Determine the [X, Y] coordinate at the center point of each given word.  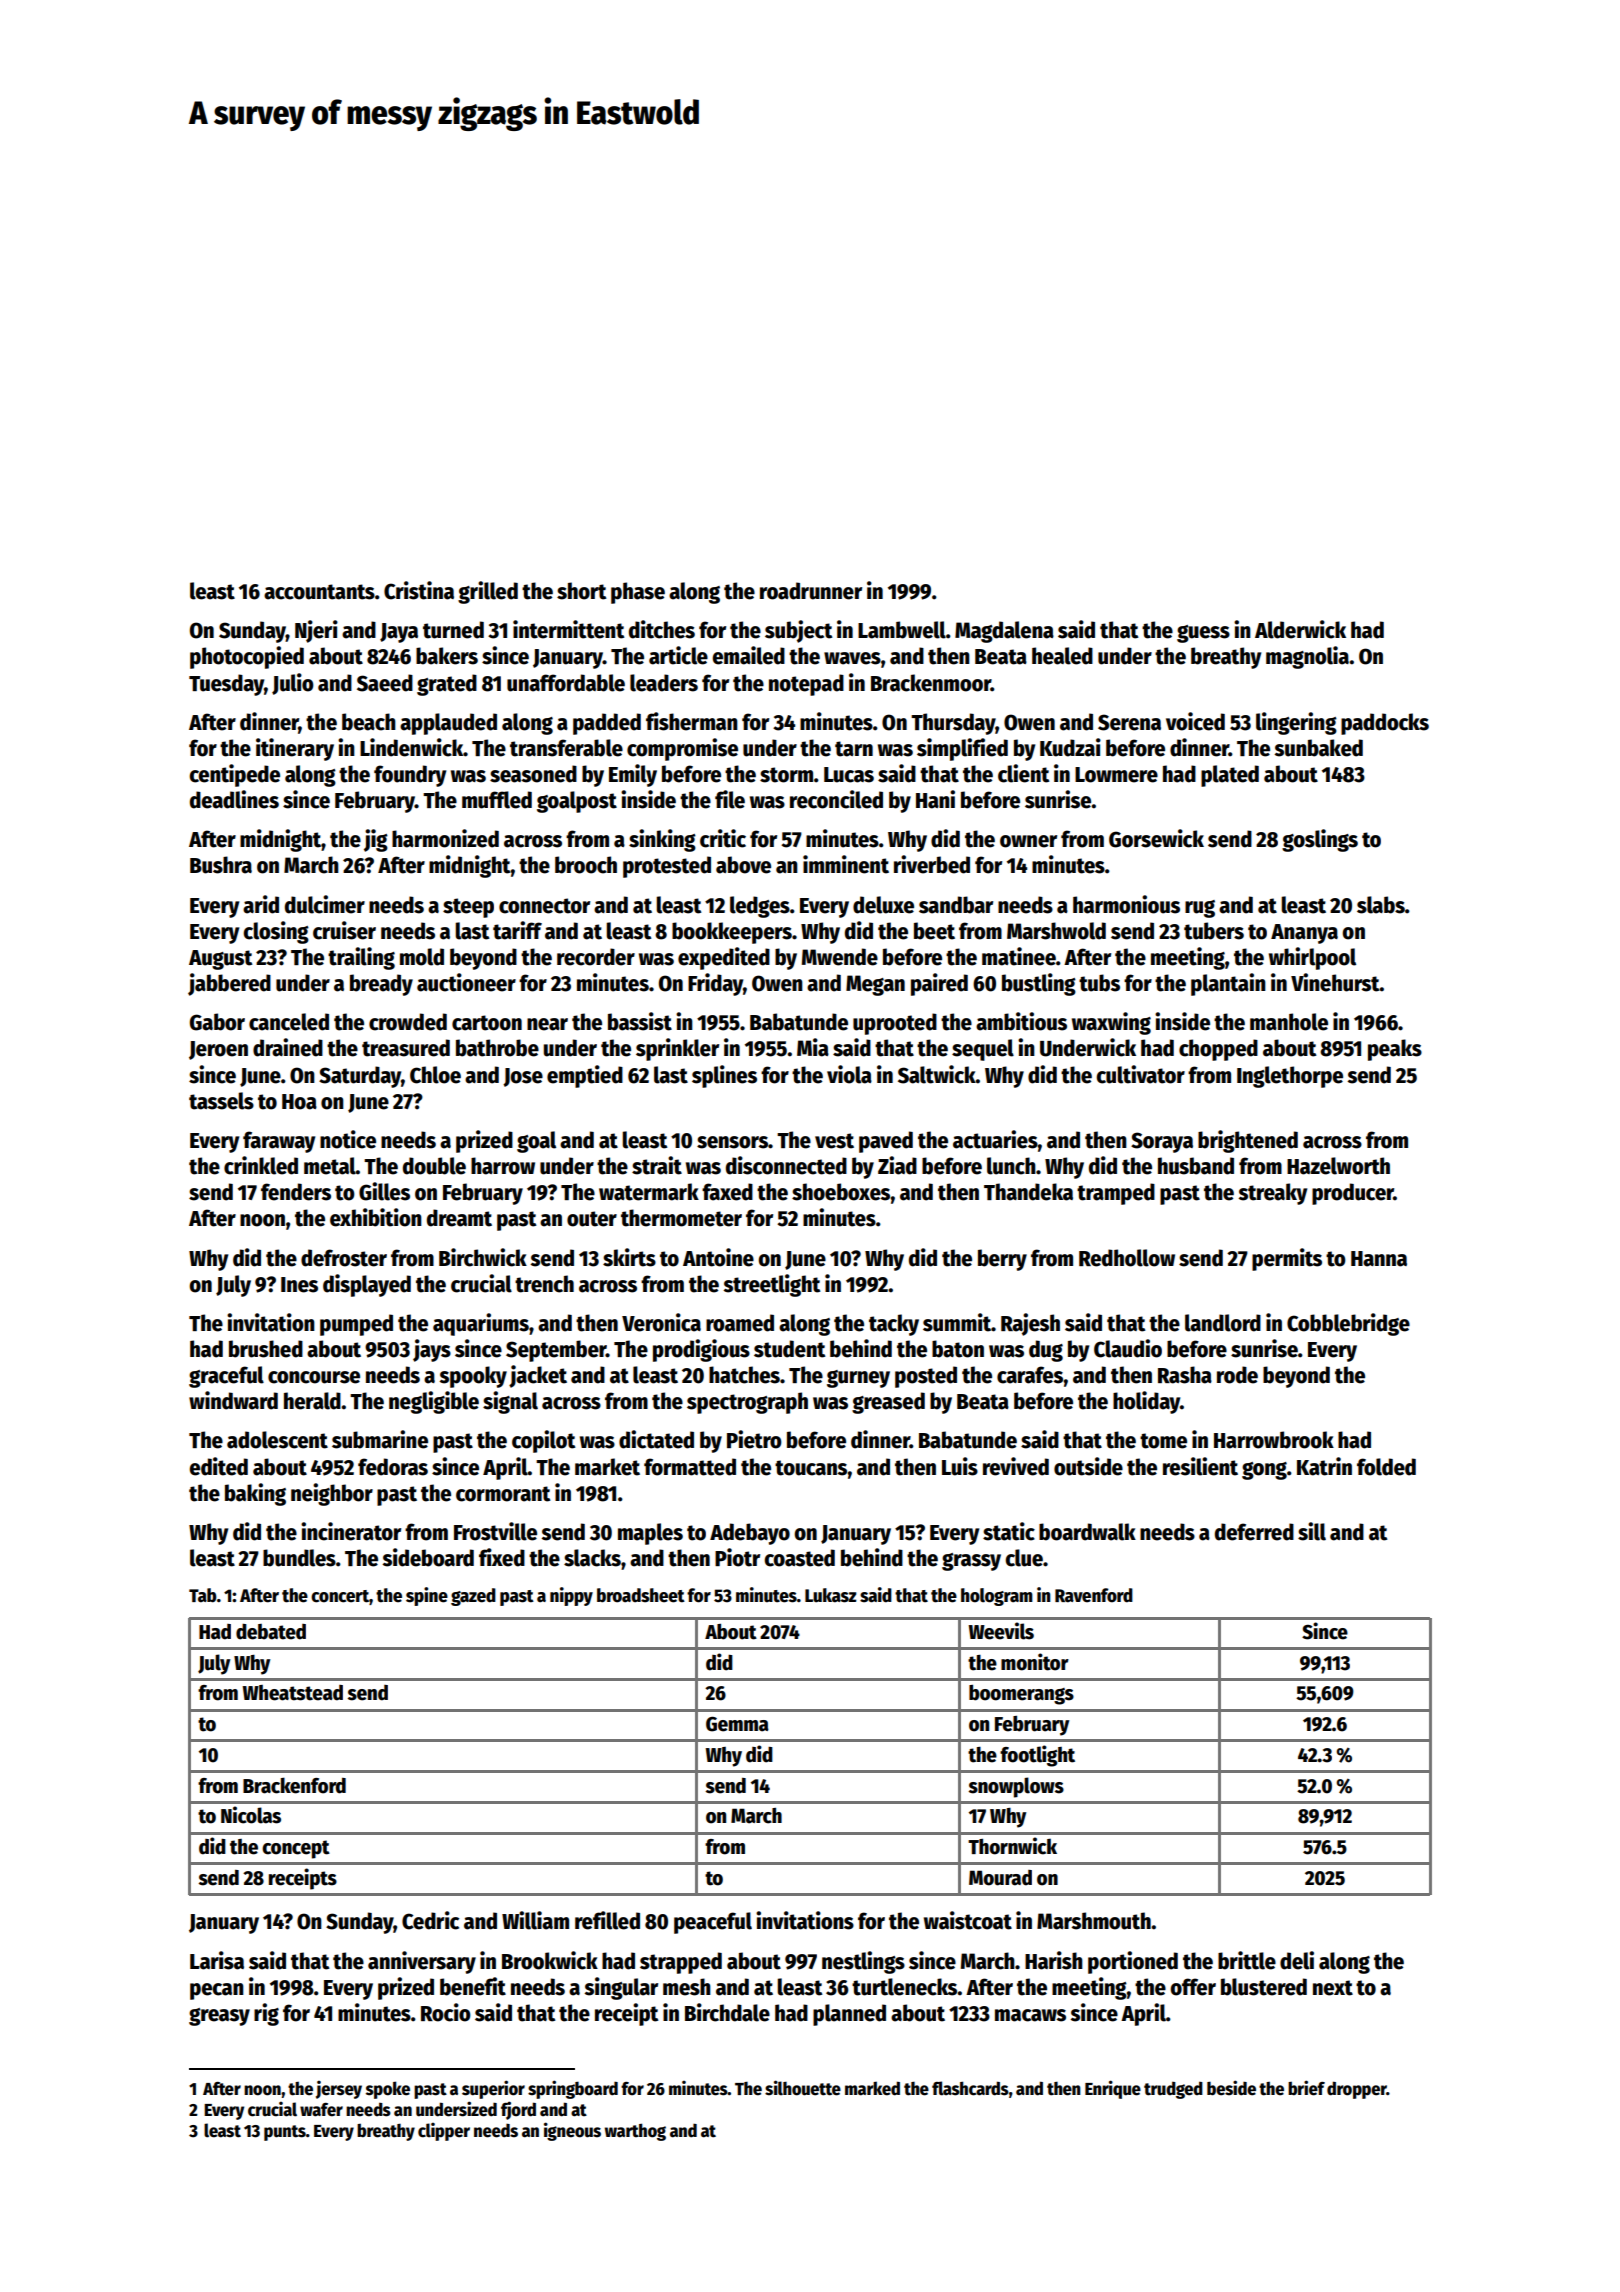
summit [957, 1322]
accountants [319, 592]
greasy [219, 2017]
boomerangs [1021, 1695]
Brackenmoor [931, 683]
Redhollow [1127, 1258]
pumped [356, 1325]
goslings [1320, 840]
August [220, 960]
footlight [1037, 1756]
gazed [473, 1597]
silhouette [803, 2088]
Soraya [1162, 1142]
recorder [596, 957]
